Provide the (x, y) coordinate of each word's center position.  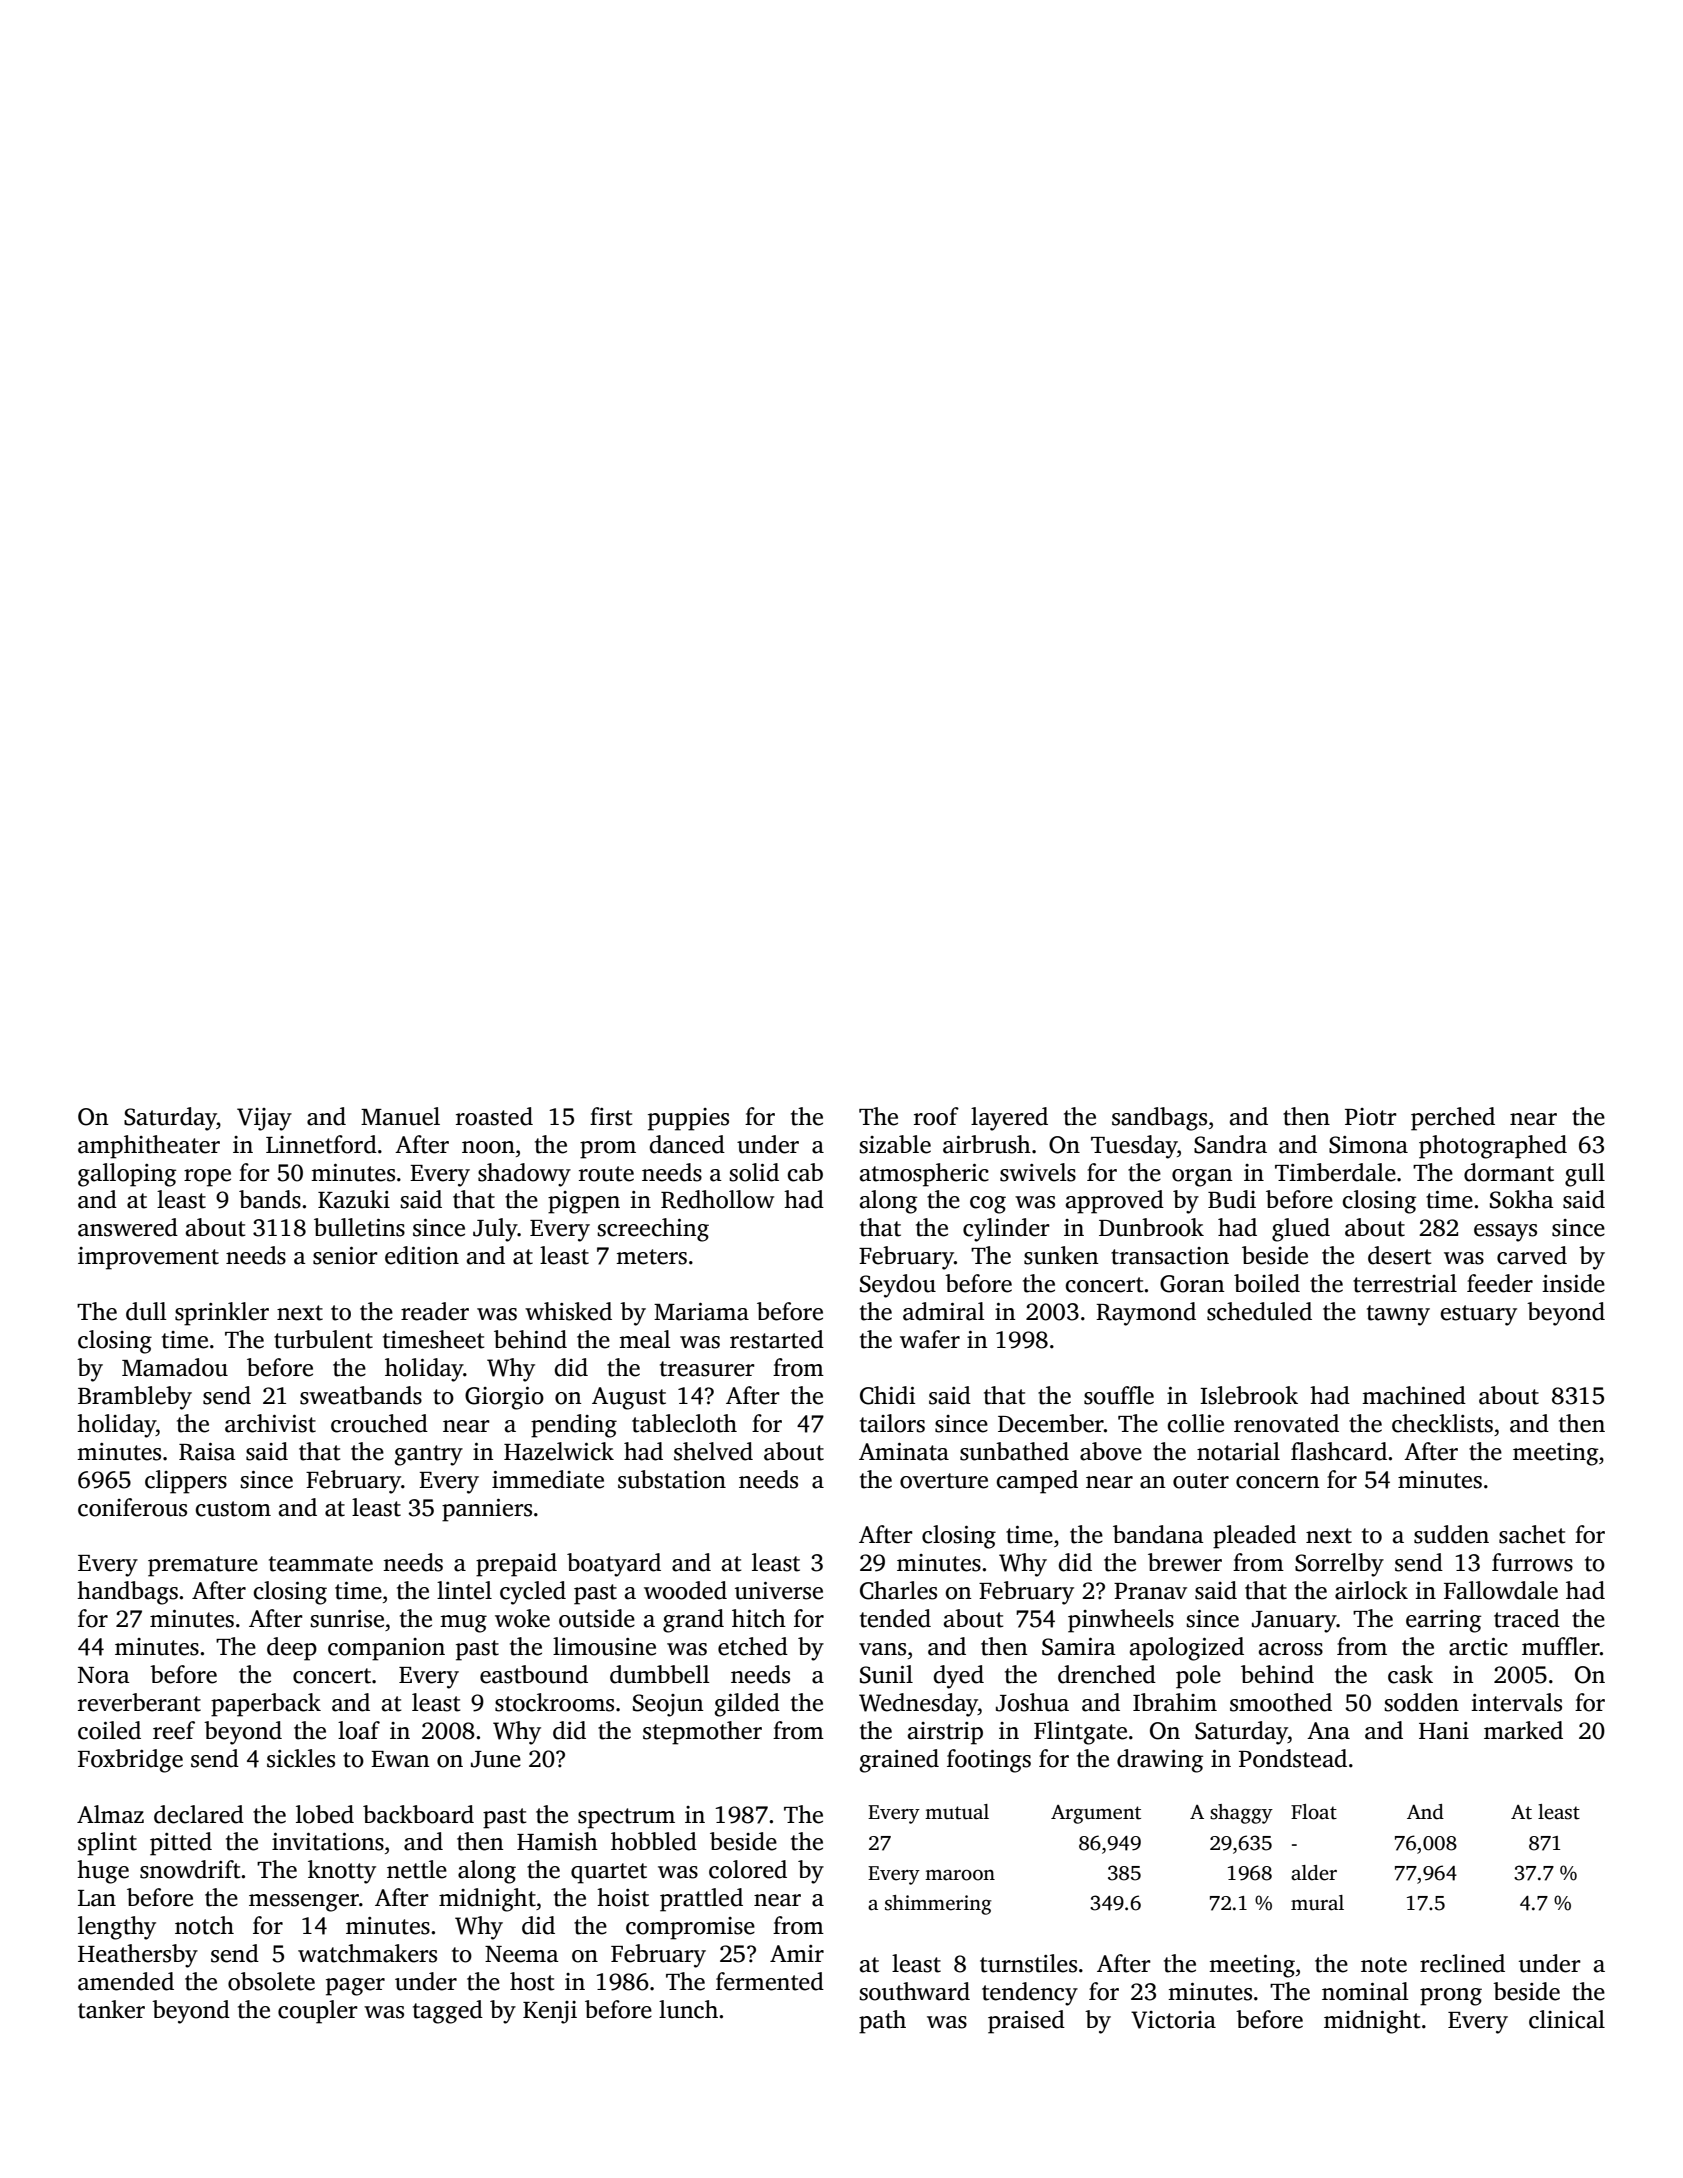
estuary (1478, 1315)
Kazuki (354, 1199)
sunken (1061, 1255)
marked (1523, 1730)
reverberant (139, 1702)
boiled (1267, 1283)
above (1111, 1451)
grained (899, 1761)
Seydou (898, 1286)
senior (345, 1256)
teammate (321, 1564)
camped (1037, 1482)
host (532, 1981)
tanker (111, 2009)
